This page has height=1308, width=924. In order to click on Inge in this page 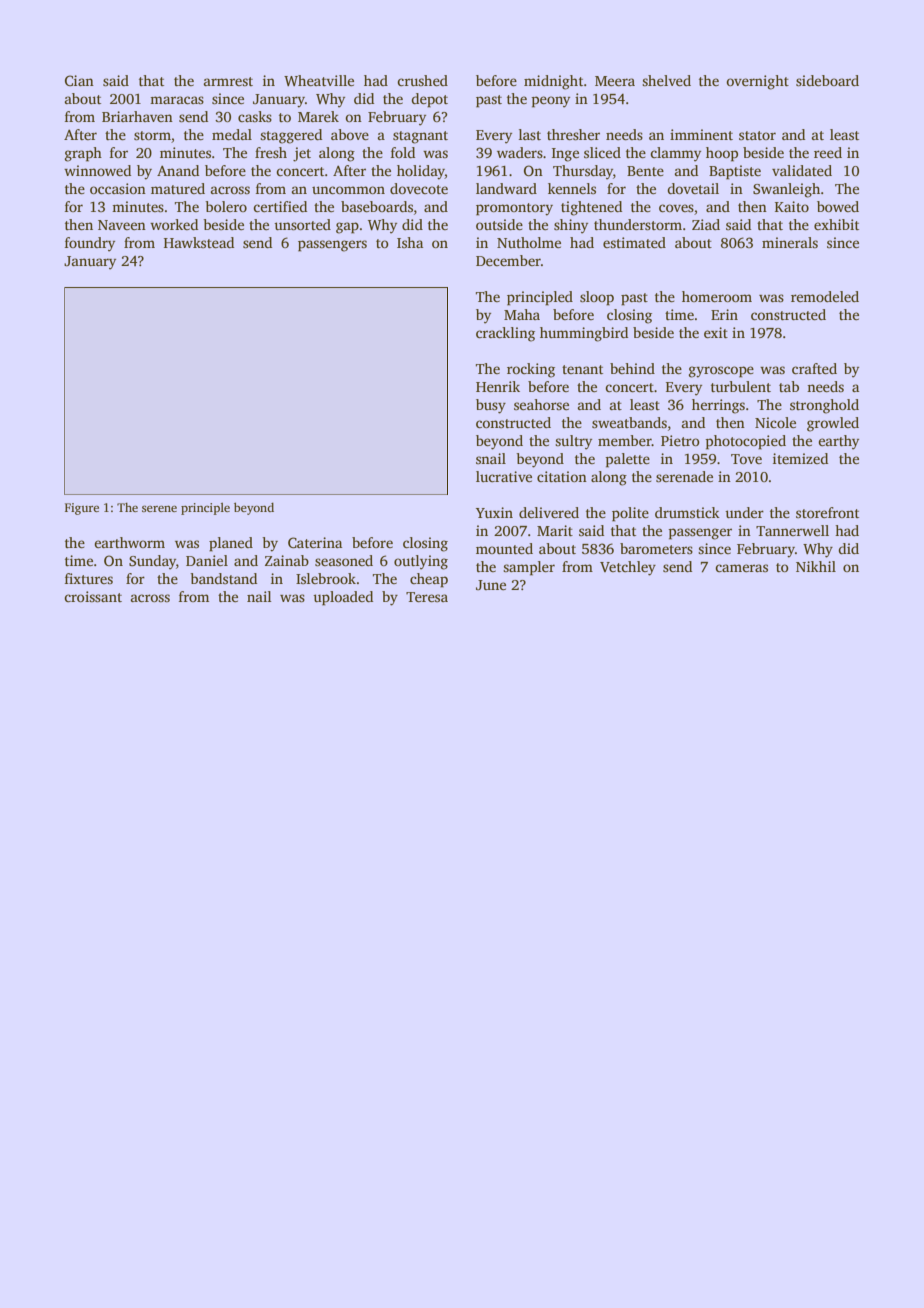, I will do `click(565, 155)`.
